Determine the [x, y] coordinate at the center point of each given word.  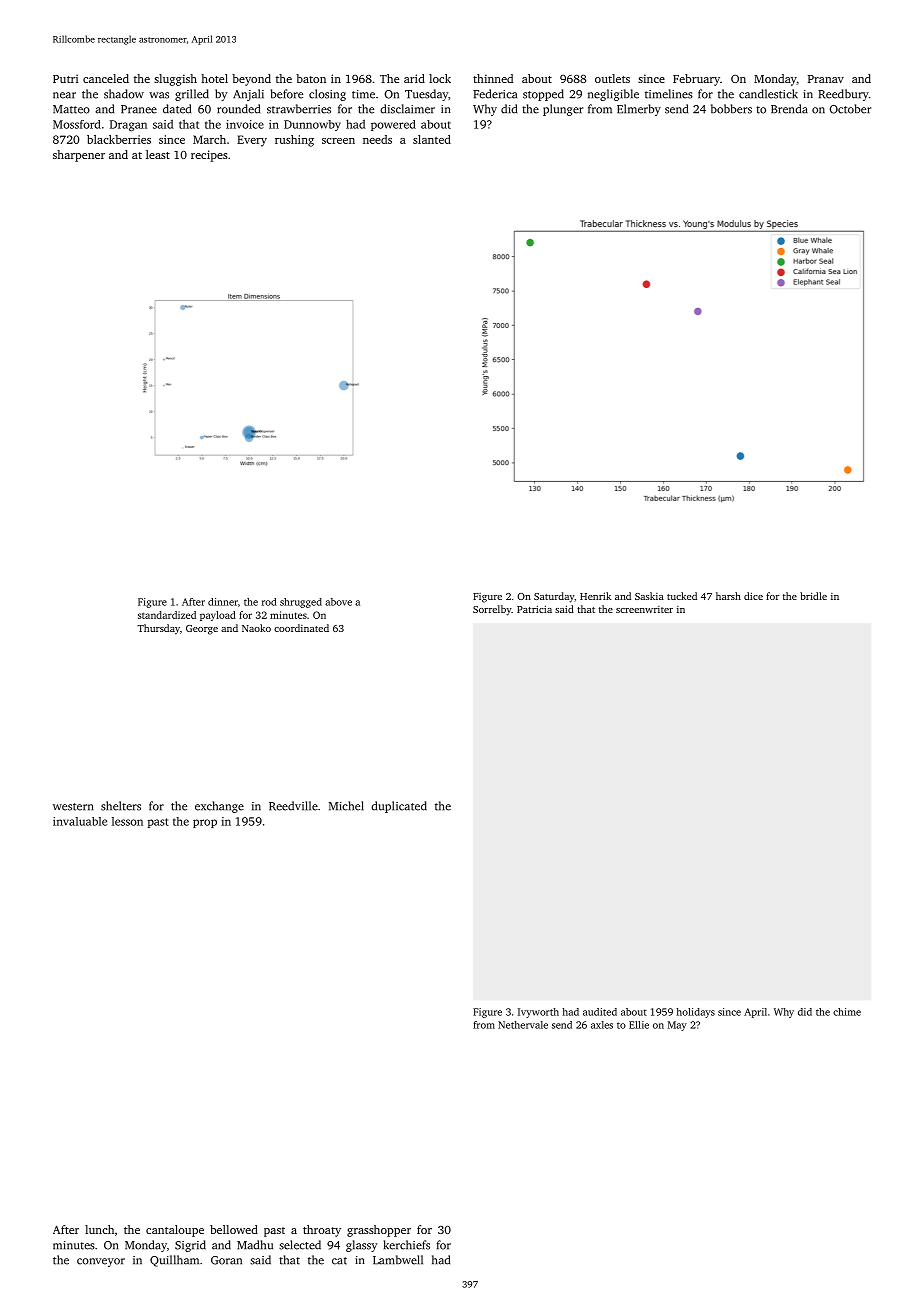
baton [311, 78]
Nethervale [523, 1025]
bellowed [234, 1229]
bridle [813, 596]
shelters [121, 806]
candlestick [768, 94]
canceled [106, 78]
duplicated [399, 807]
